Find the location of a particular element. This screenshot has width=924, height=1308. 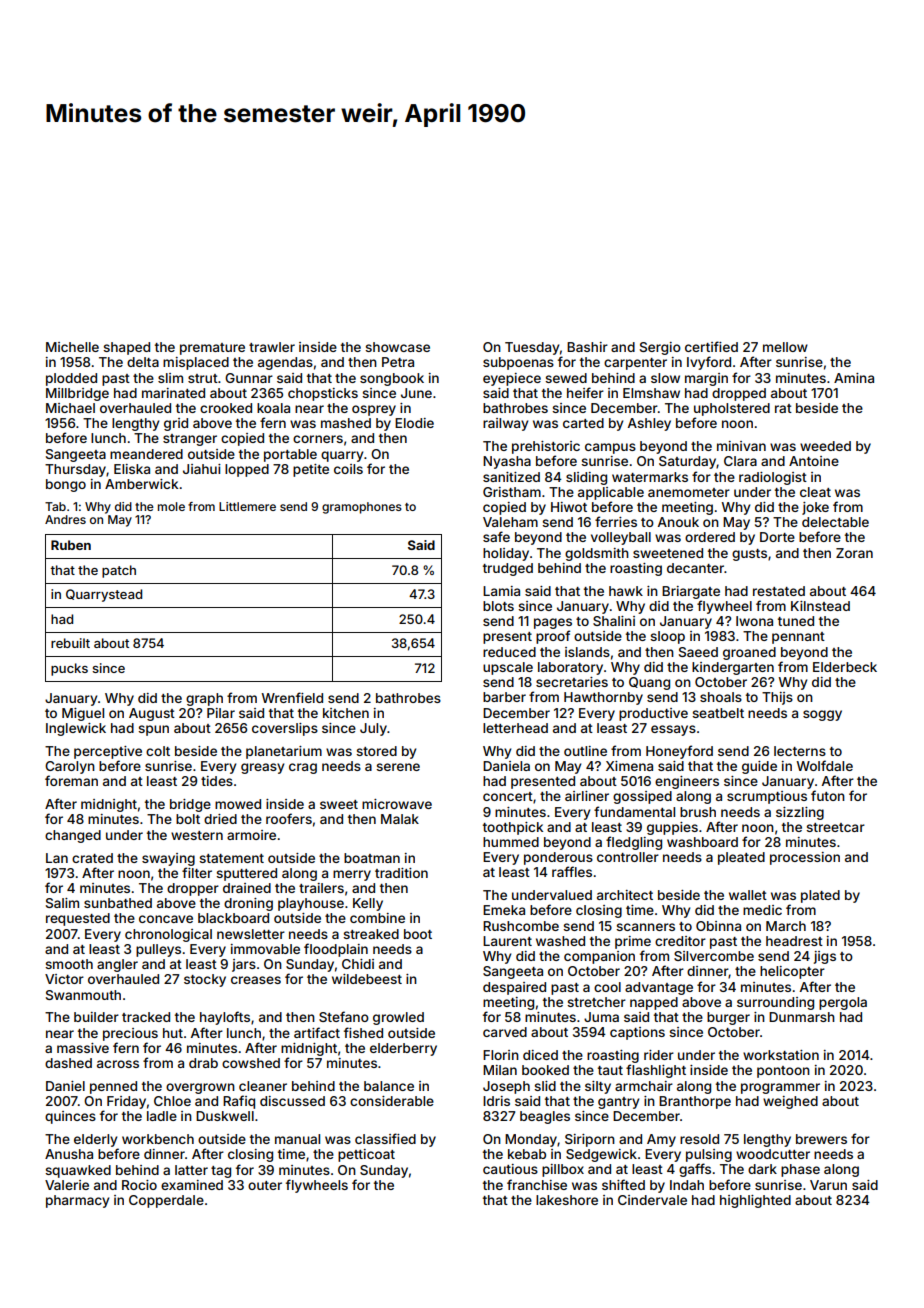

mellow is located at coordinates (785, 347).
